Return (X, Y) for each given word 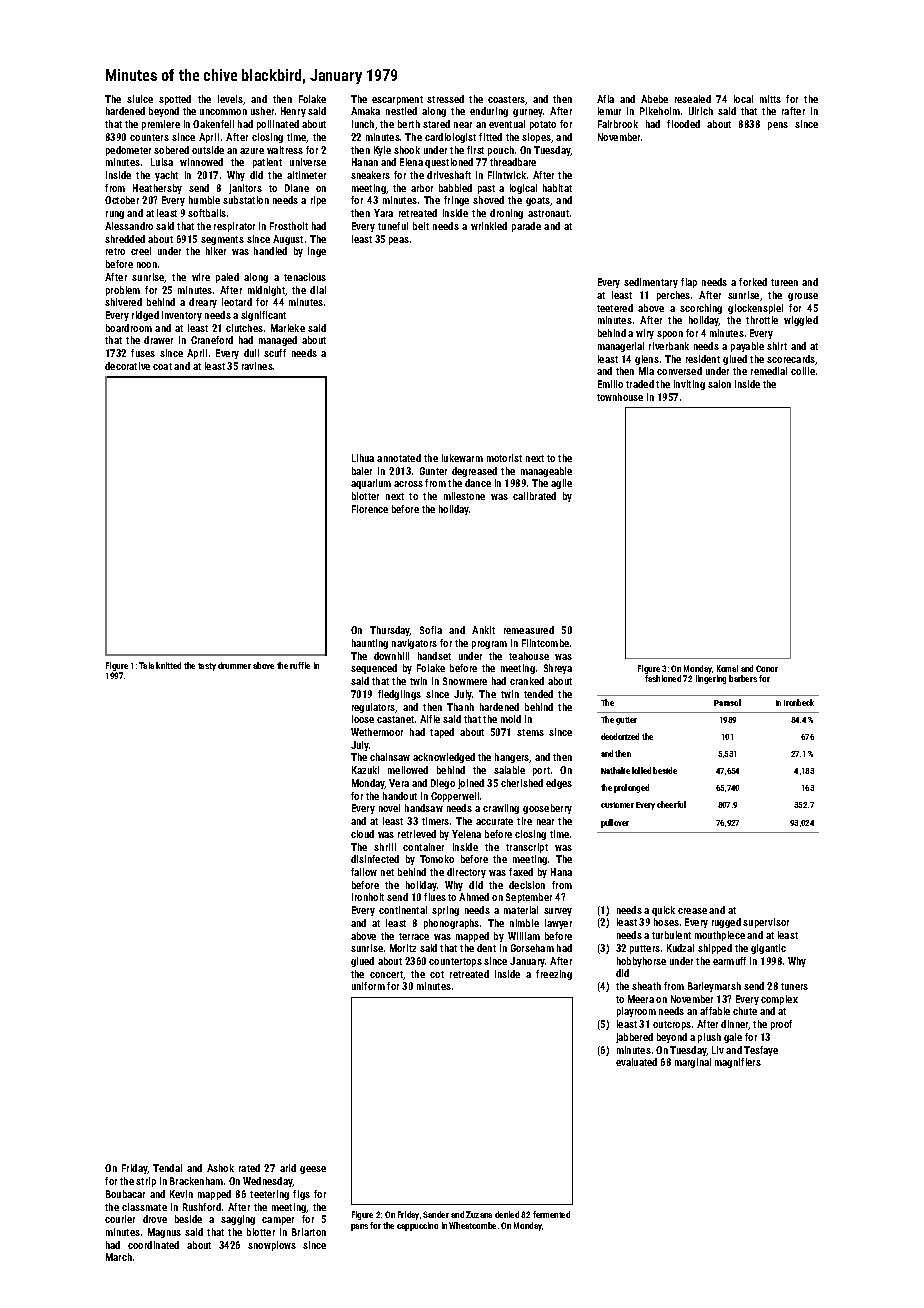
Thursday (390, 631)
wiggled (801, 321)
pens (778, 126)
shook (407, 150)
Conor (767, 668)
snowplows (272, 1246)
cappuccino (417, 1226)
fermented (551, 1214)
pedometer (128, 151)
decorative (127, 366)
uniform (368, 986)
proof (781, 1025)
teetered (615, 308)
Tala (146, 665)
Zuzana (479, 1214)
